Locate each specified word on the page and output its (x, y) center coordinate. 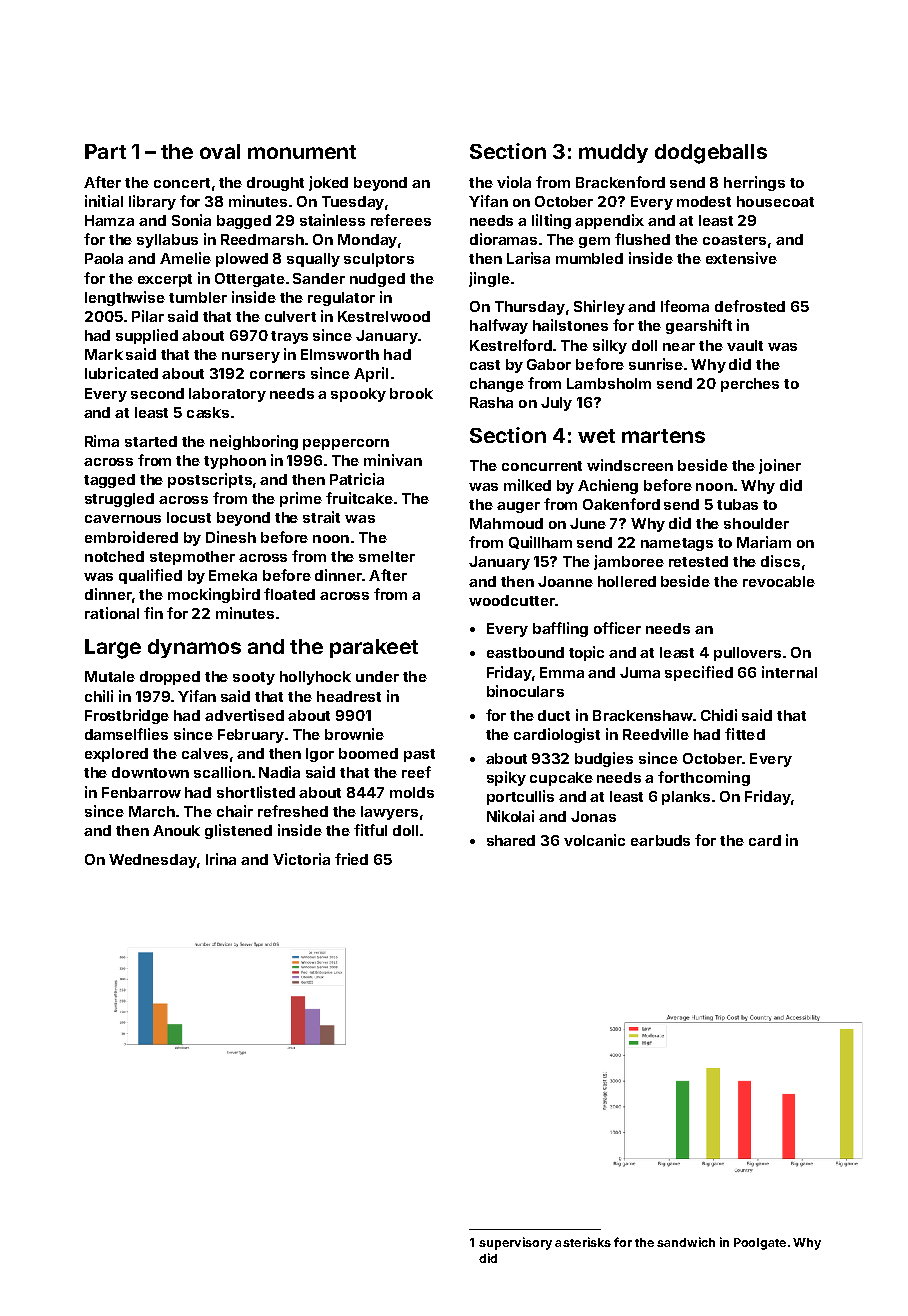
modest (704, 201)
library (152, 202)
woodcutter (512, 600)
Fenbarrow (141, 792)
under (377, 676)
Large (113, 649)
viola (514, 182)
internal (789, 672)
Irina (221, 859)
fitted (745, 734)
